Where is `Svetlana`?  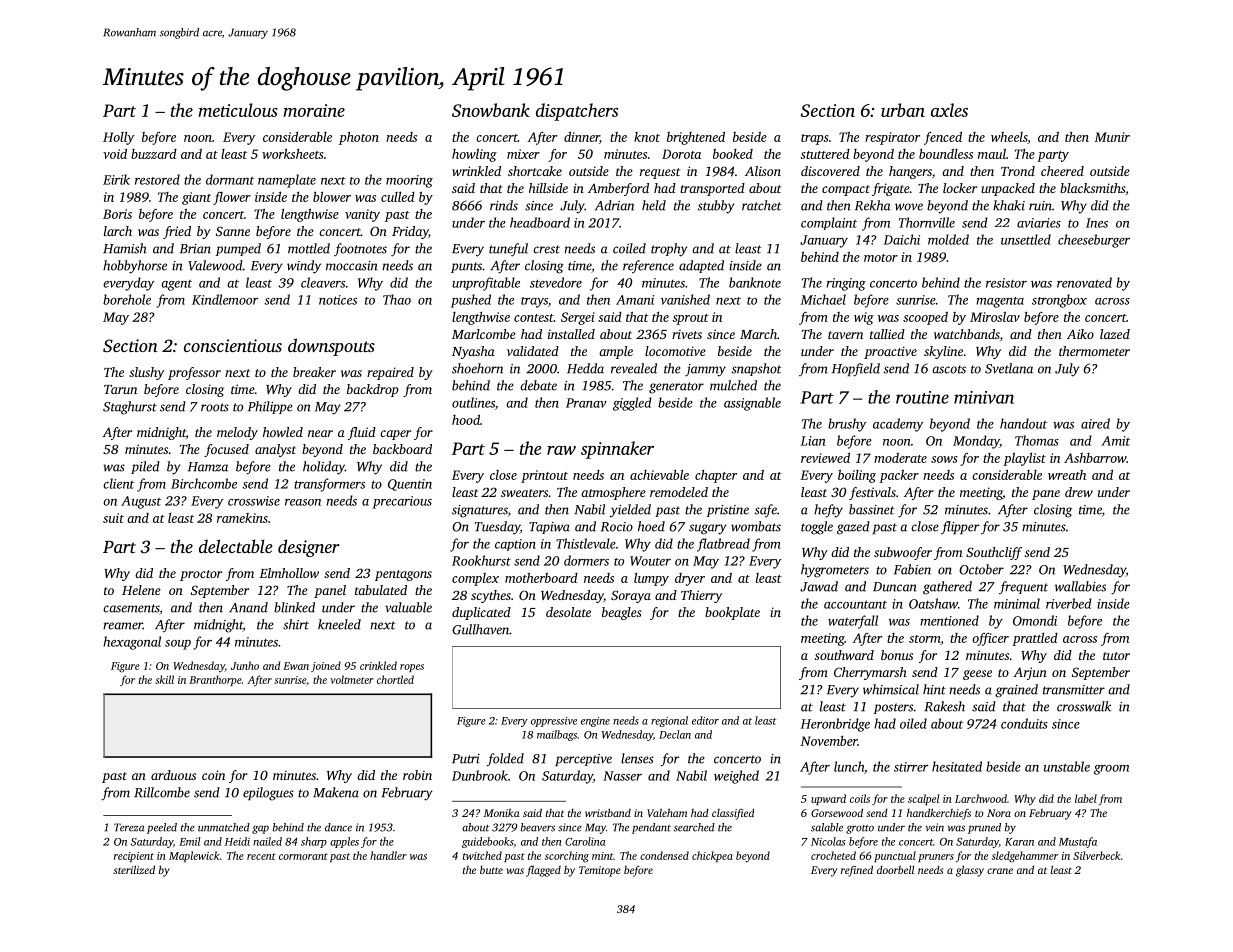 Svetlana is located at coordinates (1009, 368).
